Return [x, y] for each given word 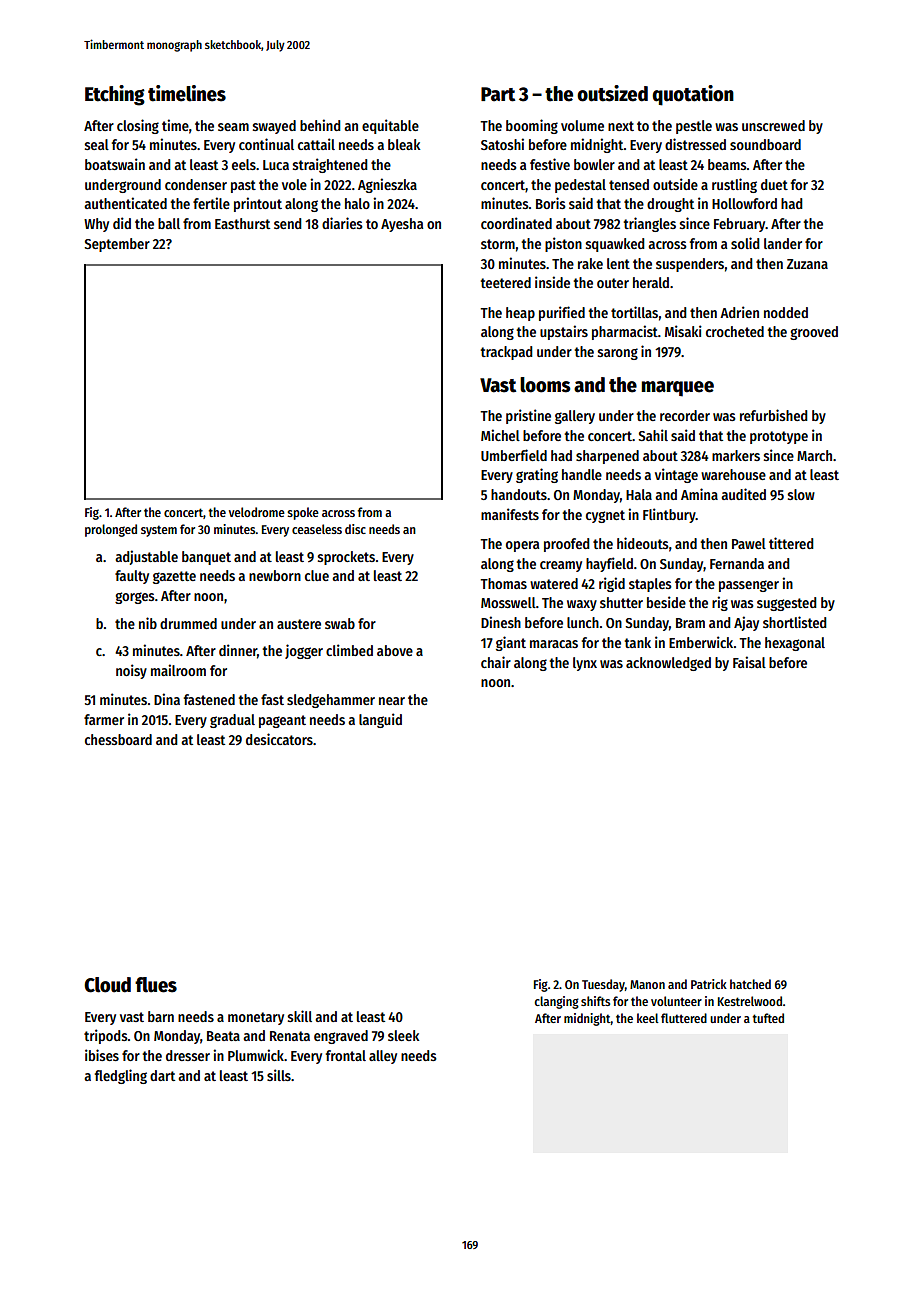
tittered [791, 543]
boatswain [115, 164]
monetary [256, 1018]
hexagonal [795, 644]
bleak [404, 144]
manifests [510, 514]
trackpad [507, 353]
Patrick [709, 984]
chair [496, 662]
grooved [814, 333]
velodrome [257, 512]
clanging [556, 1002]
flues [156, 985]
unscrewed [773, 125]
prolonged [111, 530]
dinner [238, 650]
